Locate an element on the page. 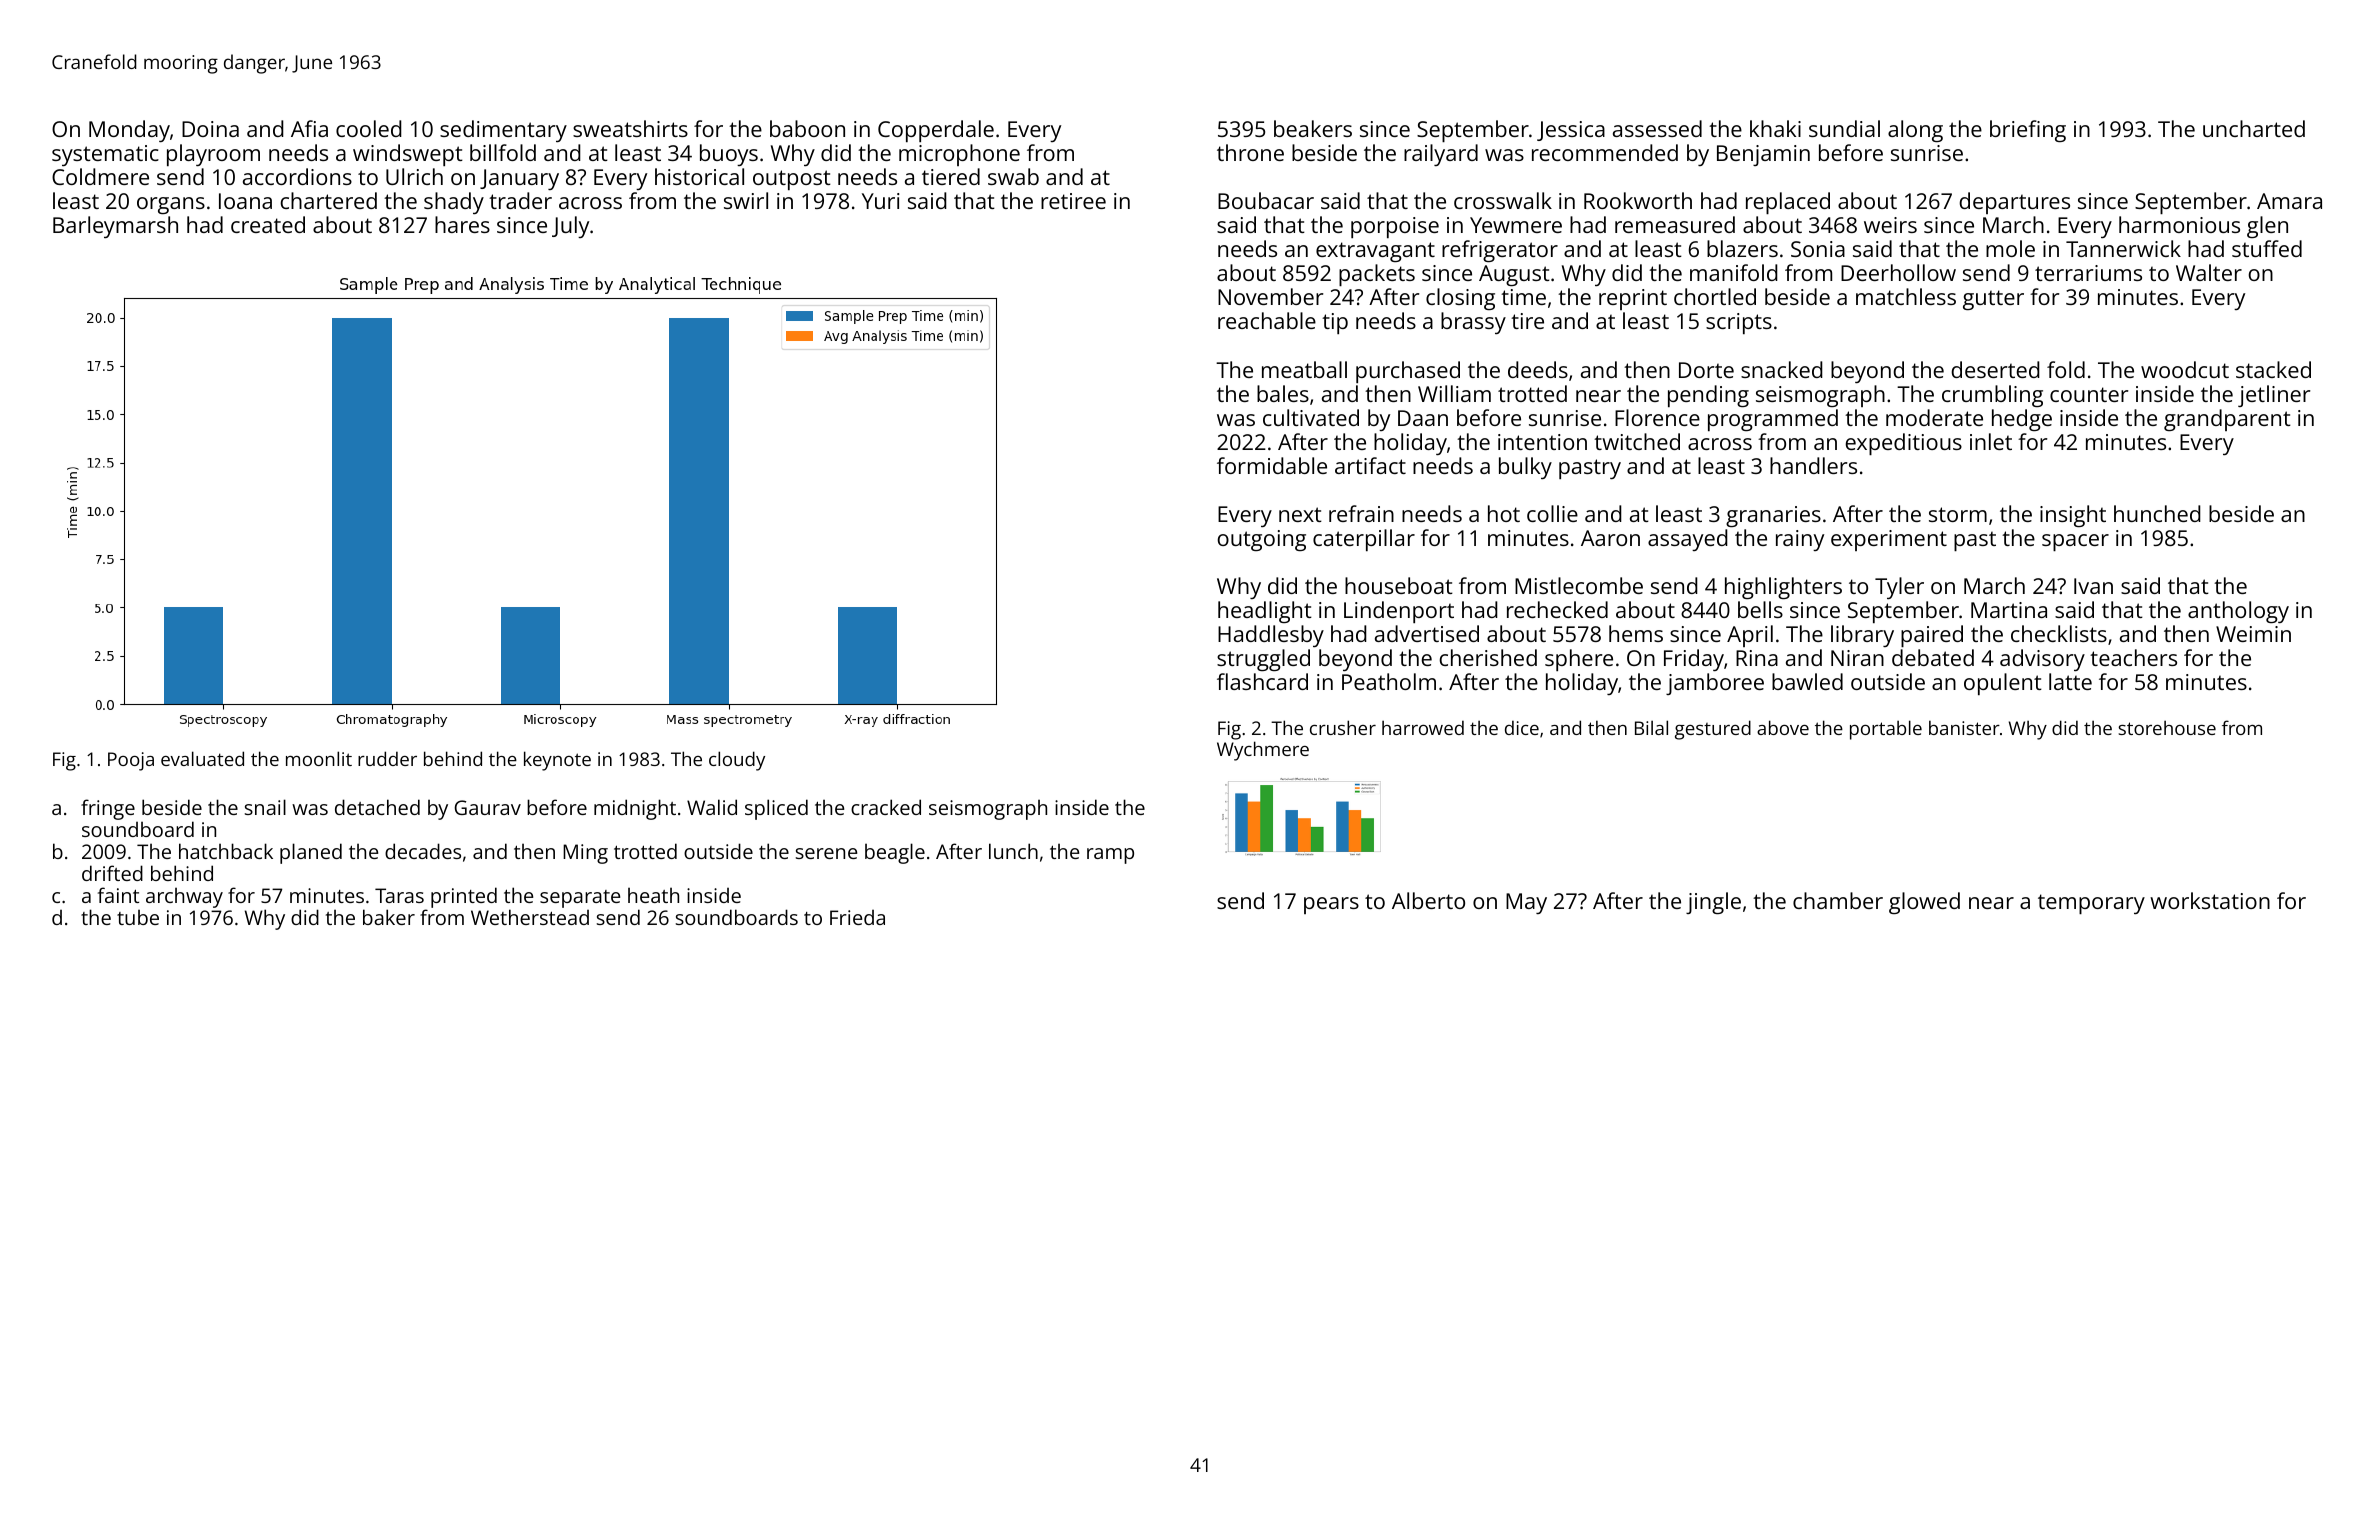  stacked is located at coordinates (2273, 369).
